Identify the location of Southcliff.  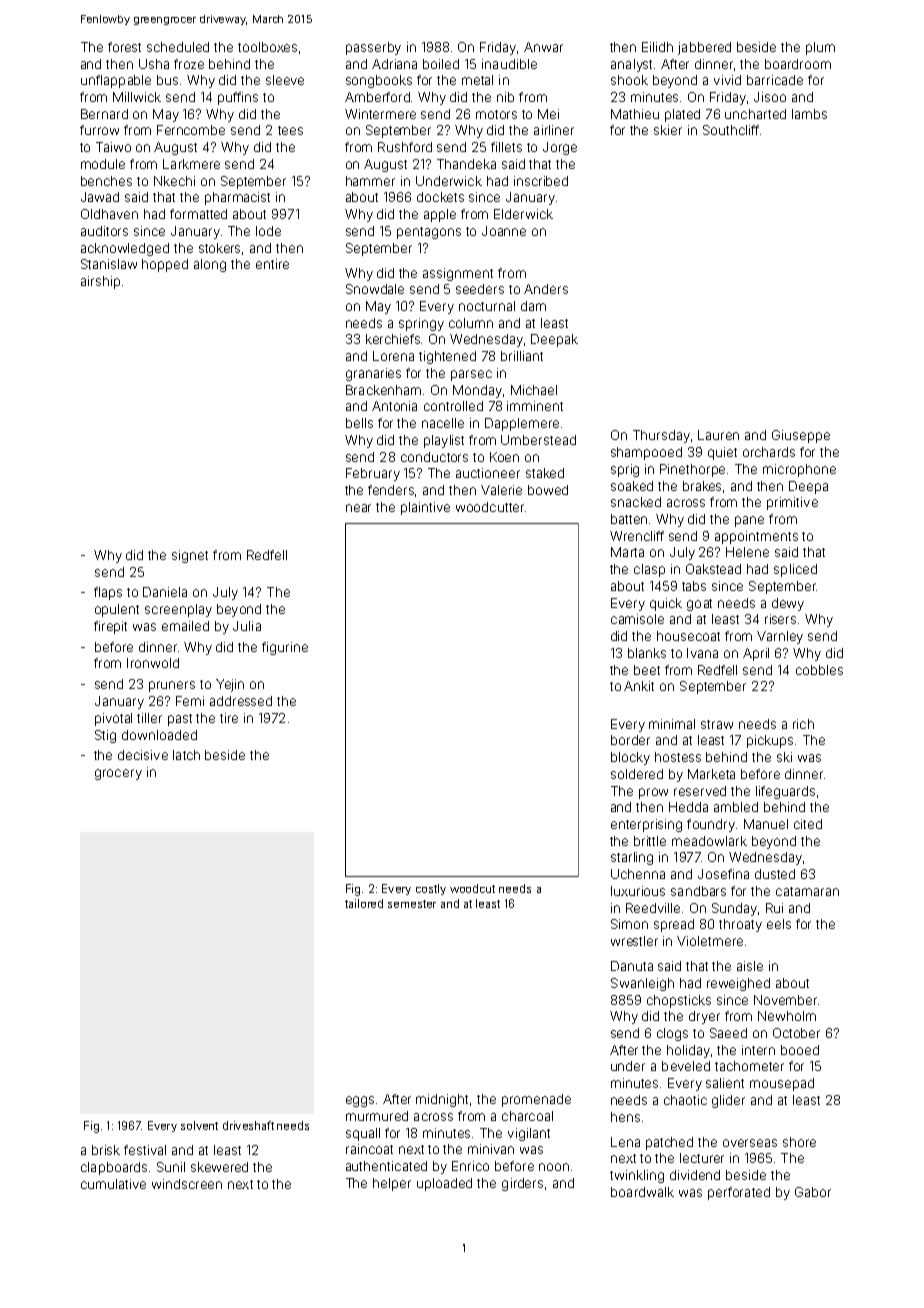
(731, 130).
